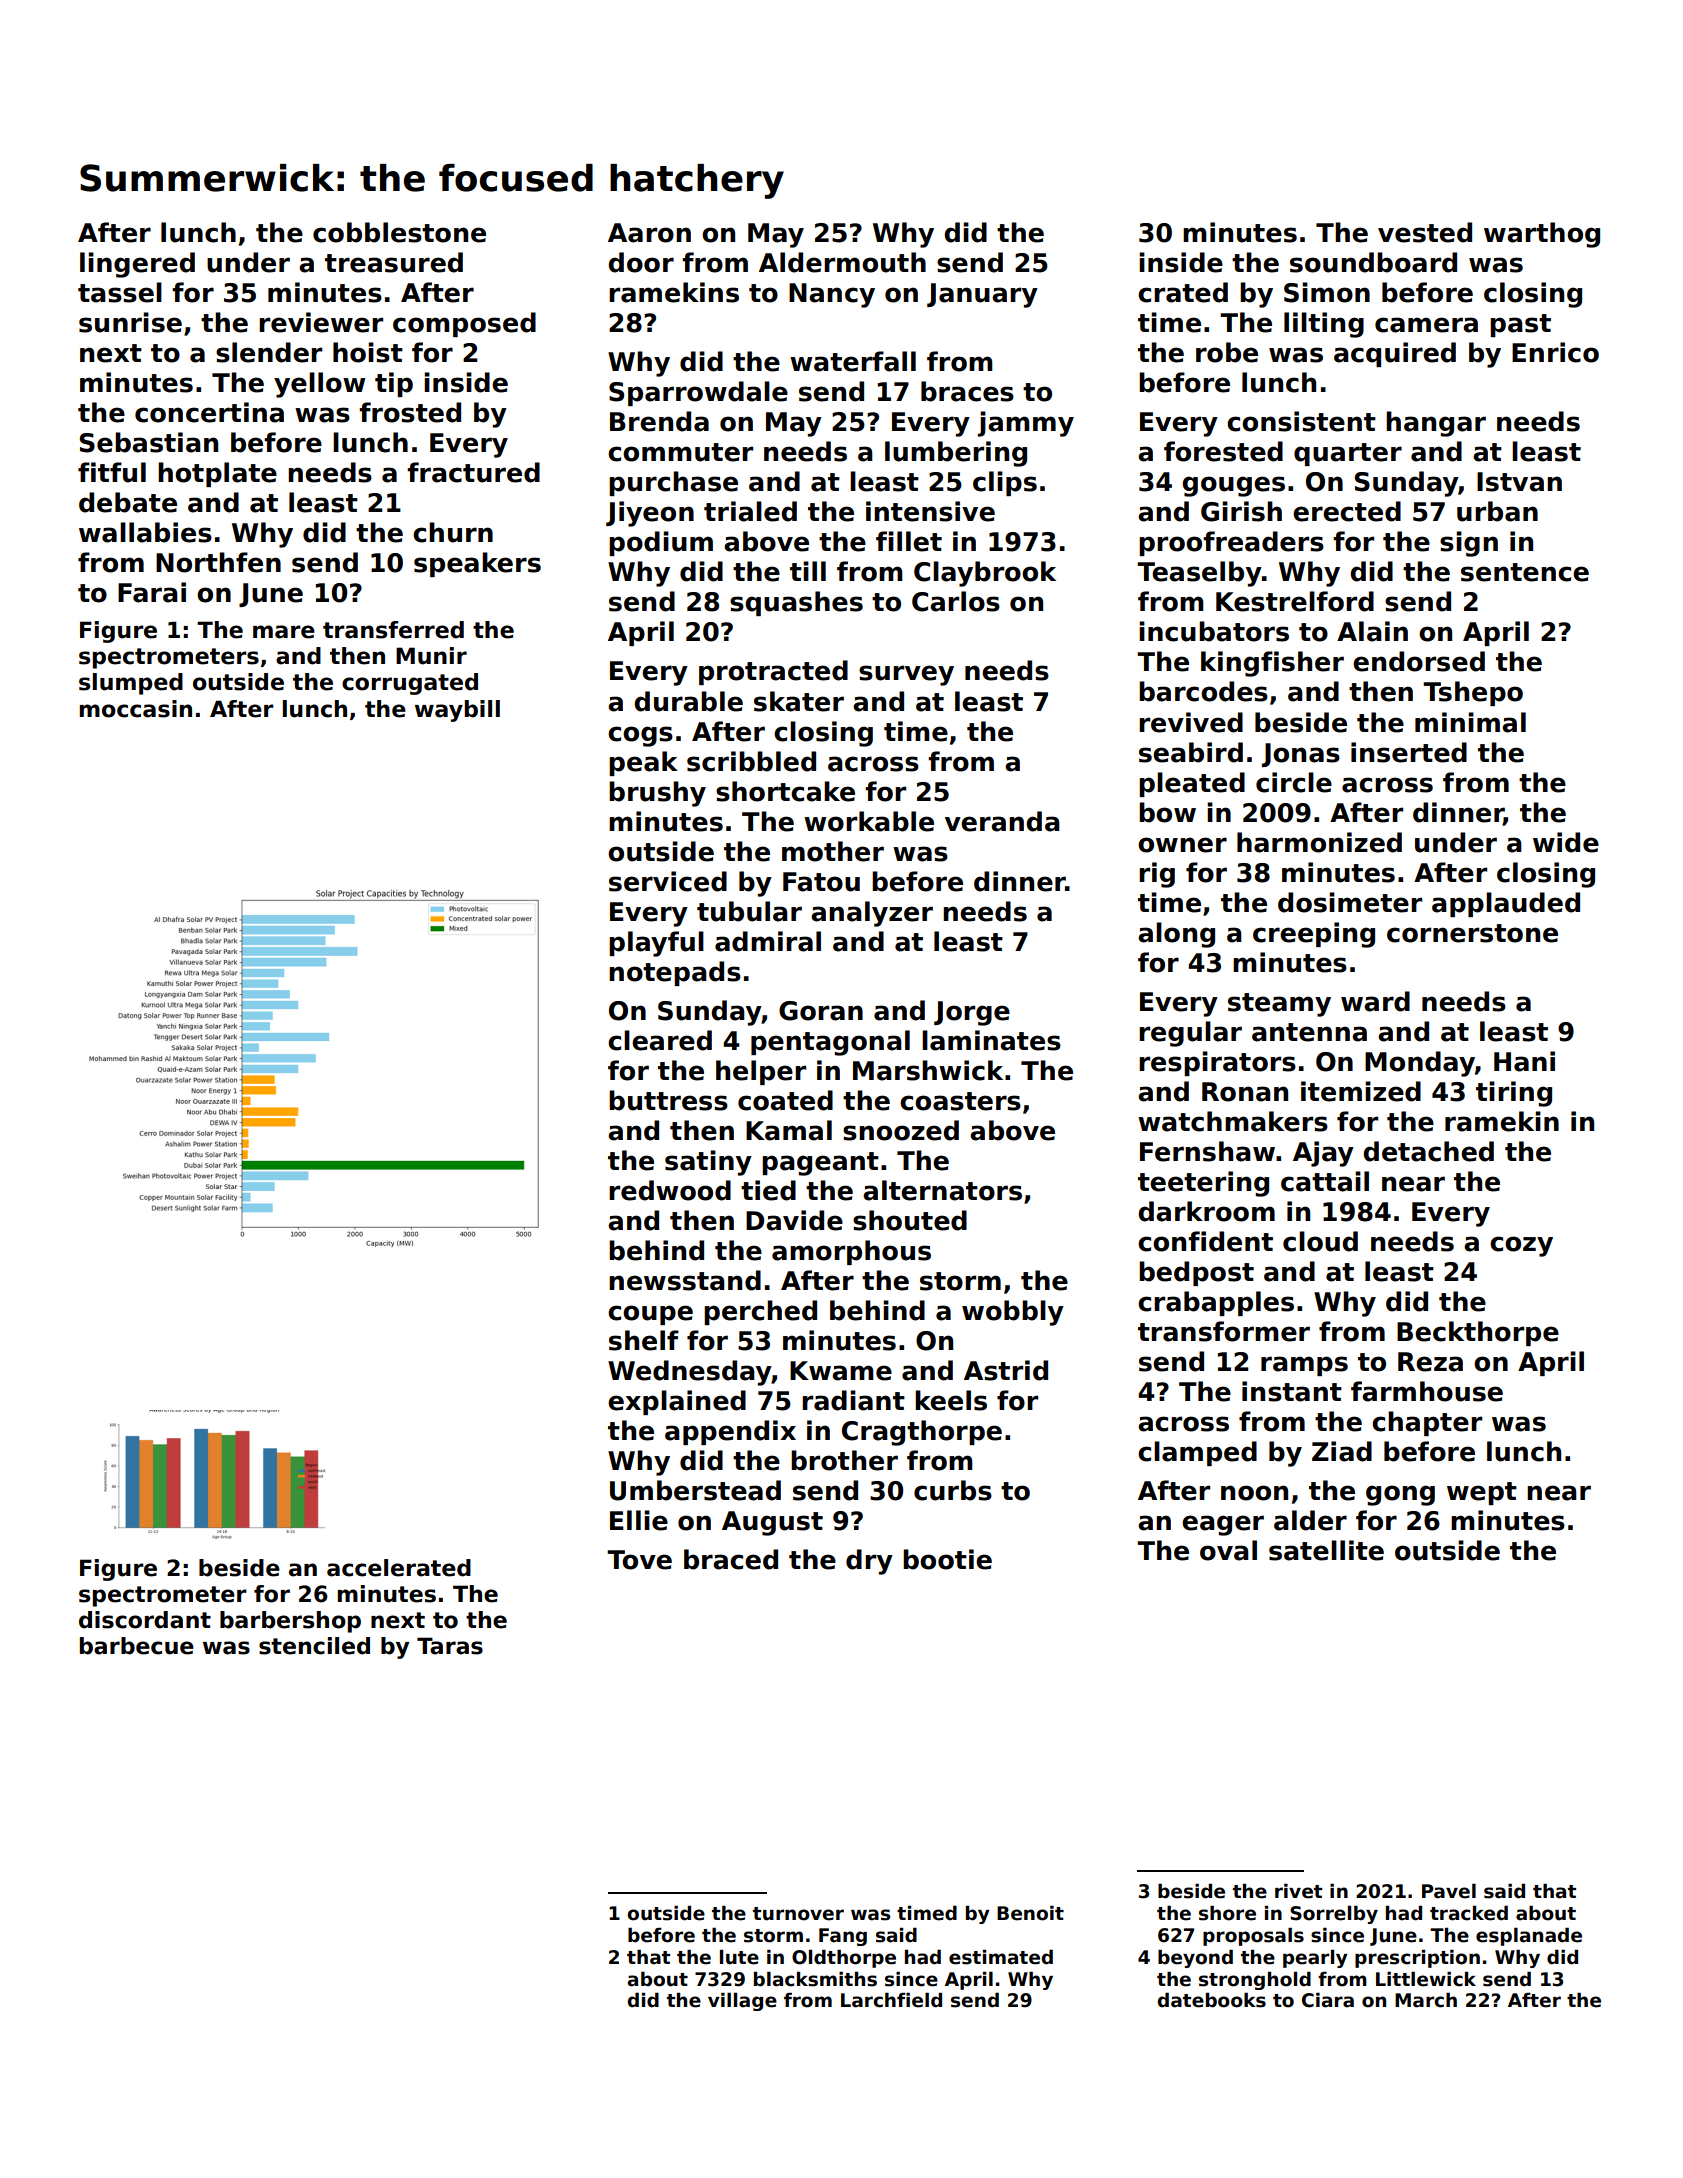  What do you see at coordinates (1002, 821) in the document?
I see `veranda` at bounding box center [1002, 821].
